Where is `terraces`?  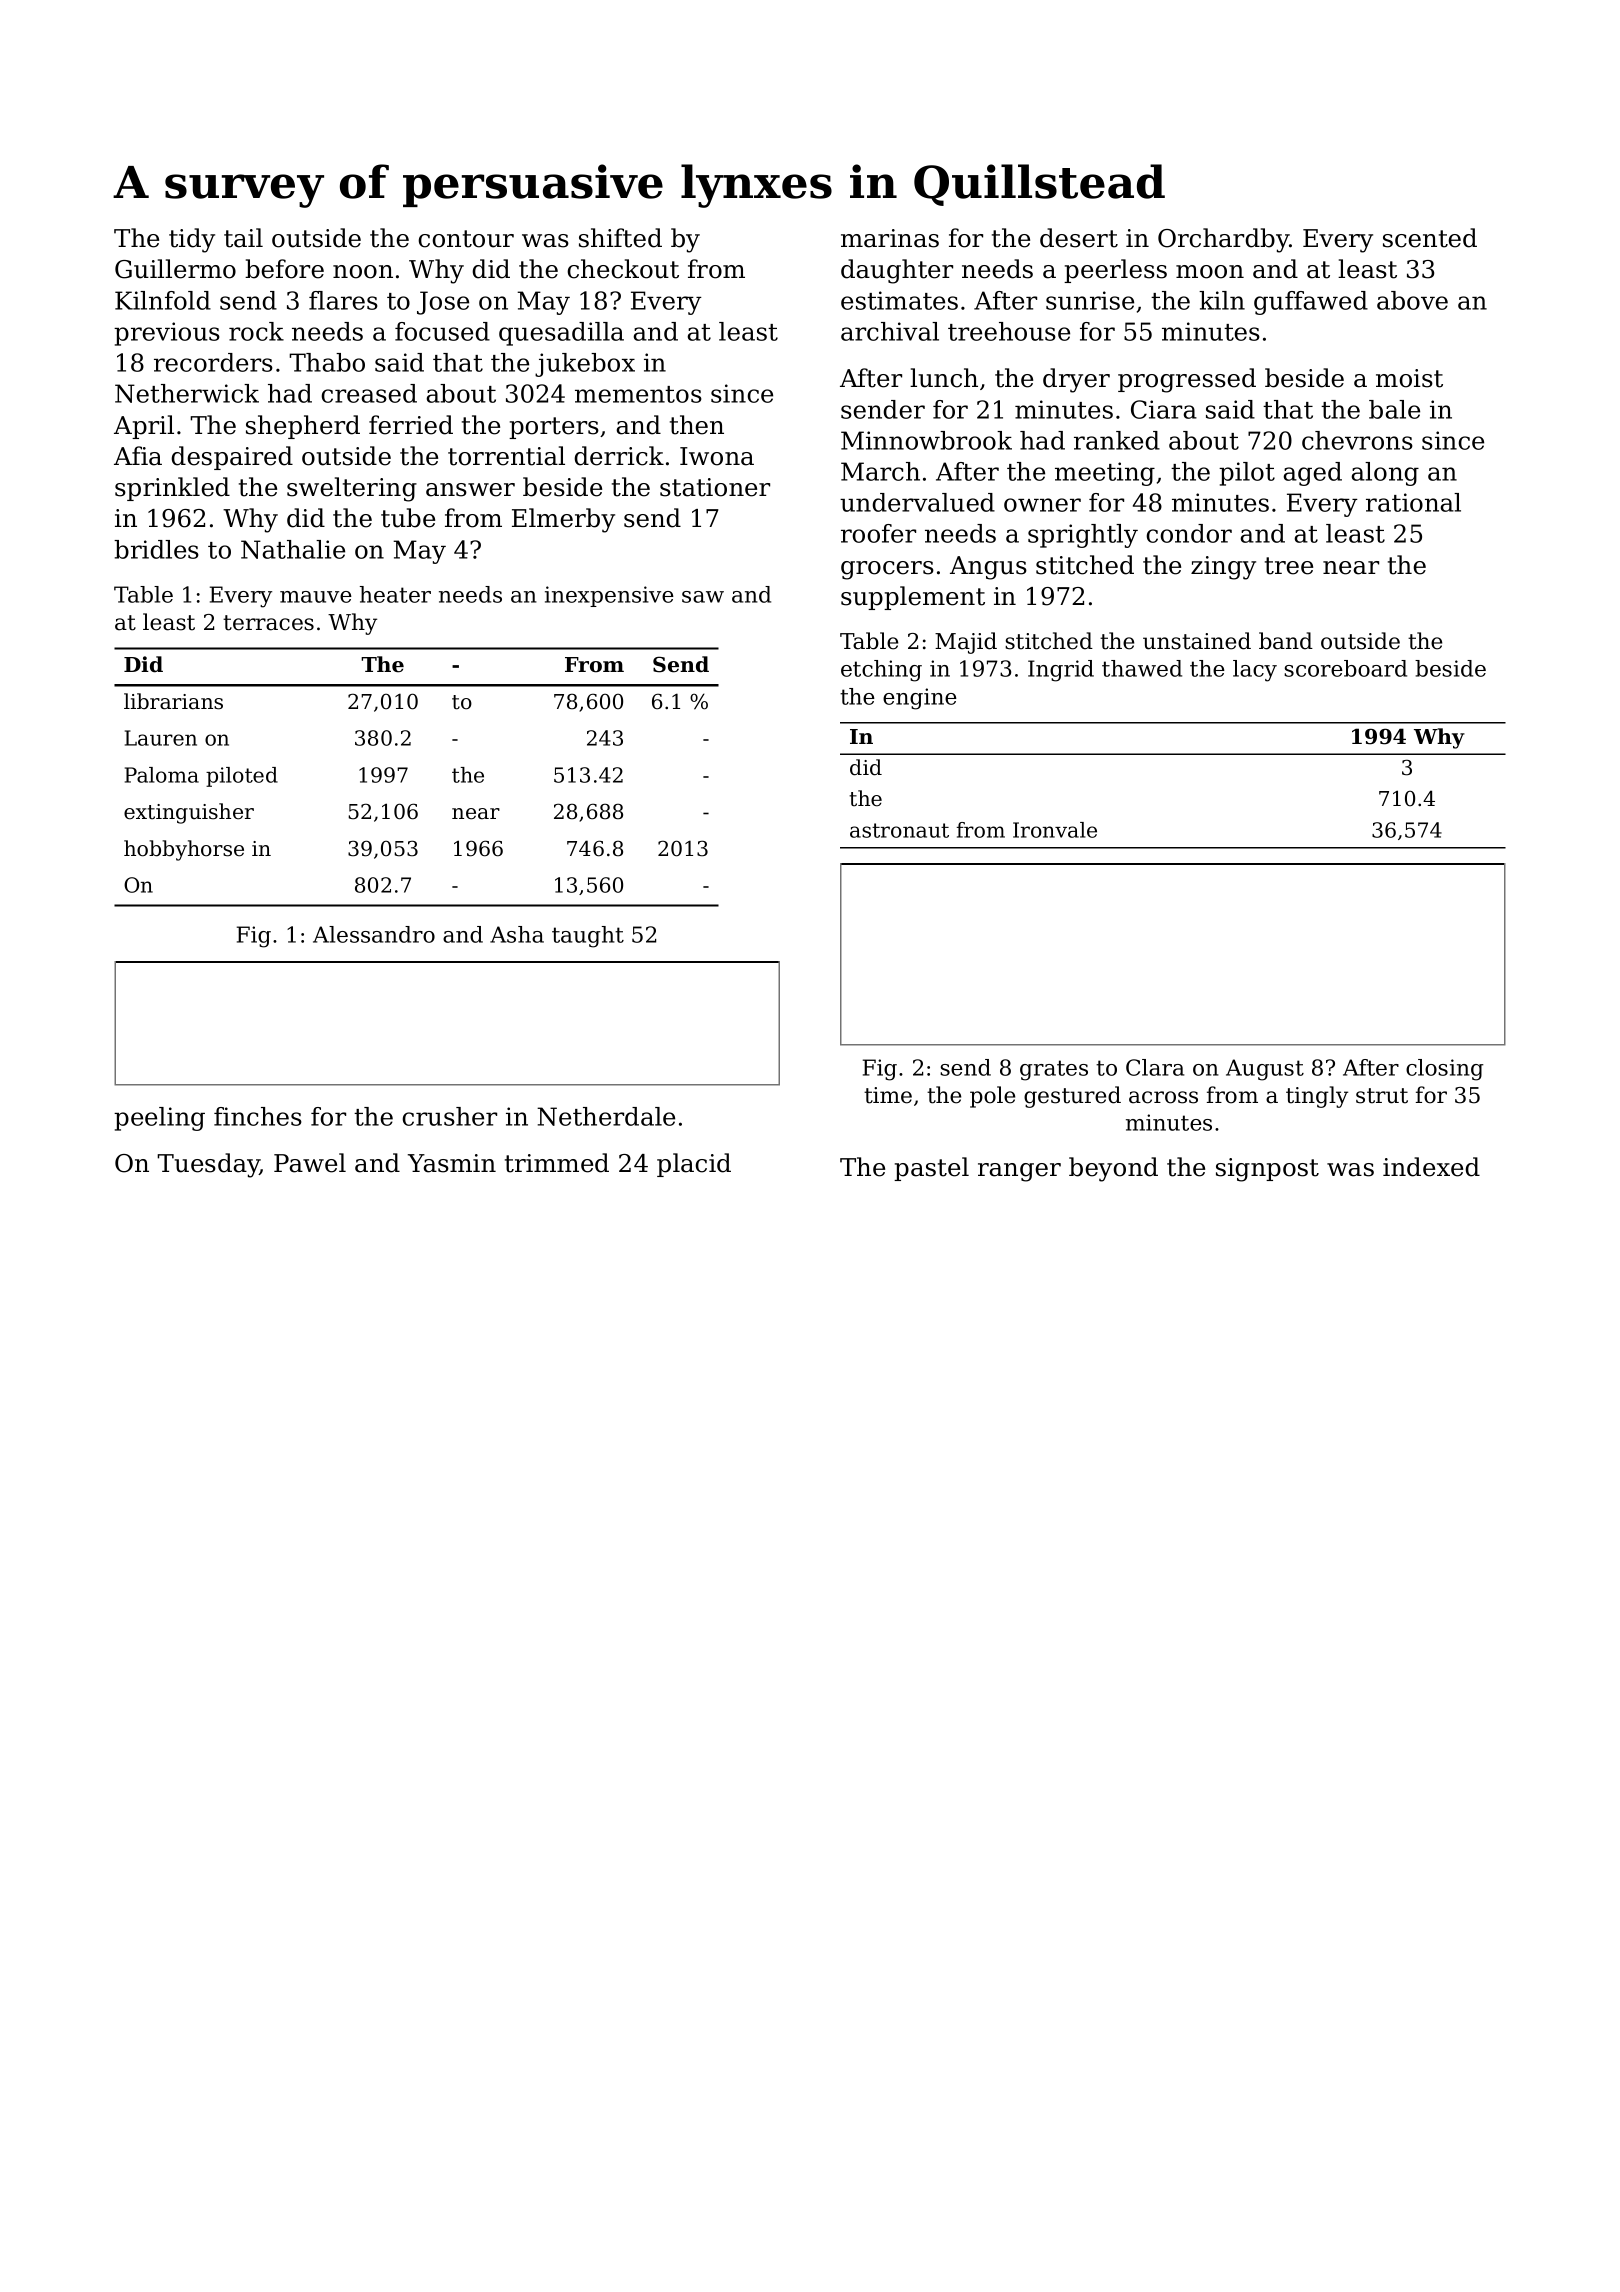
terraces is located at coordinates (268, 623).
